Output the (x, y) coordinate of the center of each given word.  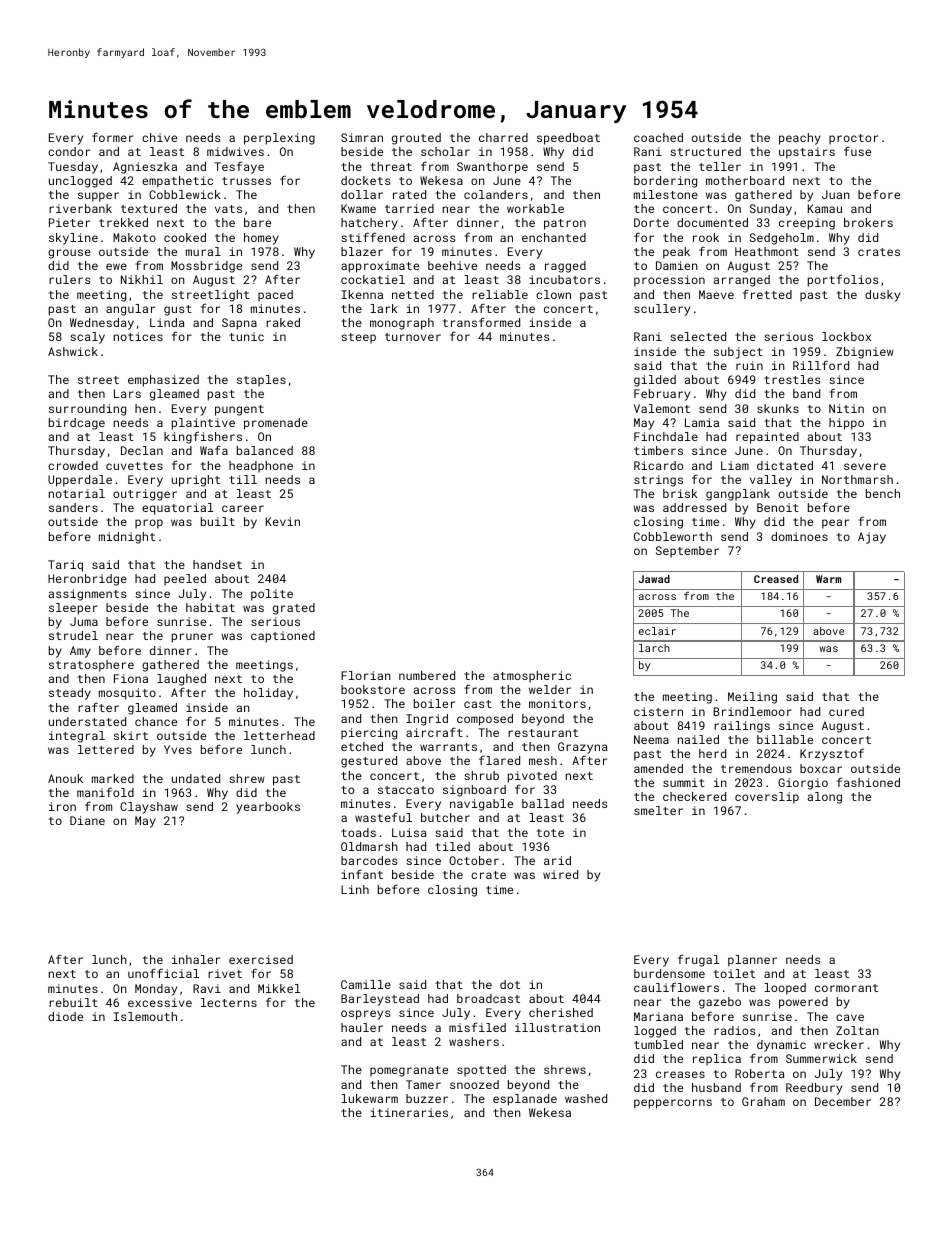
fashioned (868, 782)
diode (65, 1016)
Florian (366, 675)
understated (87, 721)
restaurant (543, 733)
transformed (481, 322)
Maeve (716, 294)
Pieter (69, 222)
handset (217, 564)
